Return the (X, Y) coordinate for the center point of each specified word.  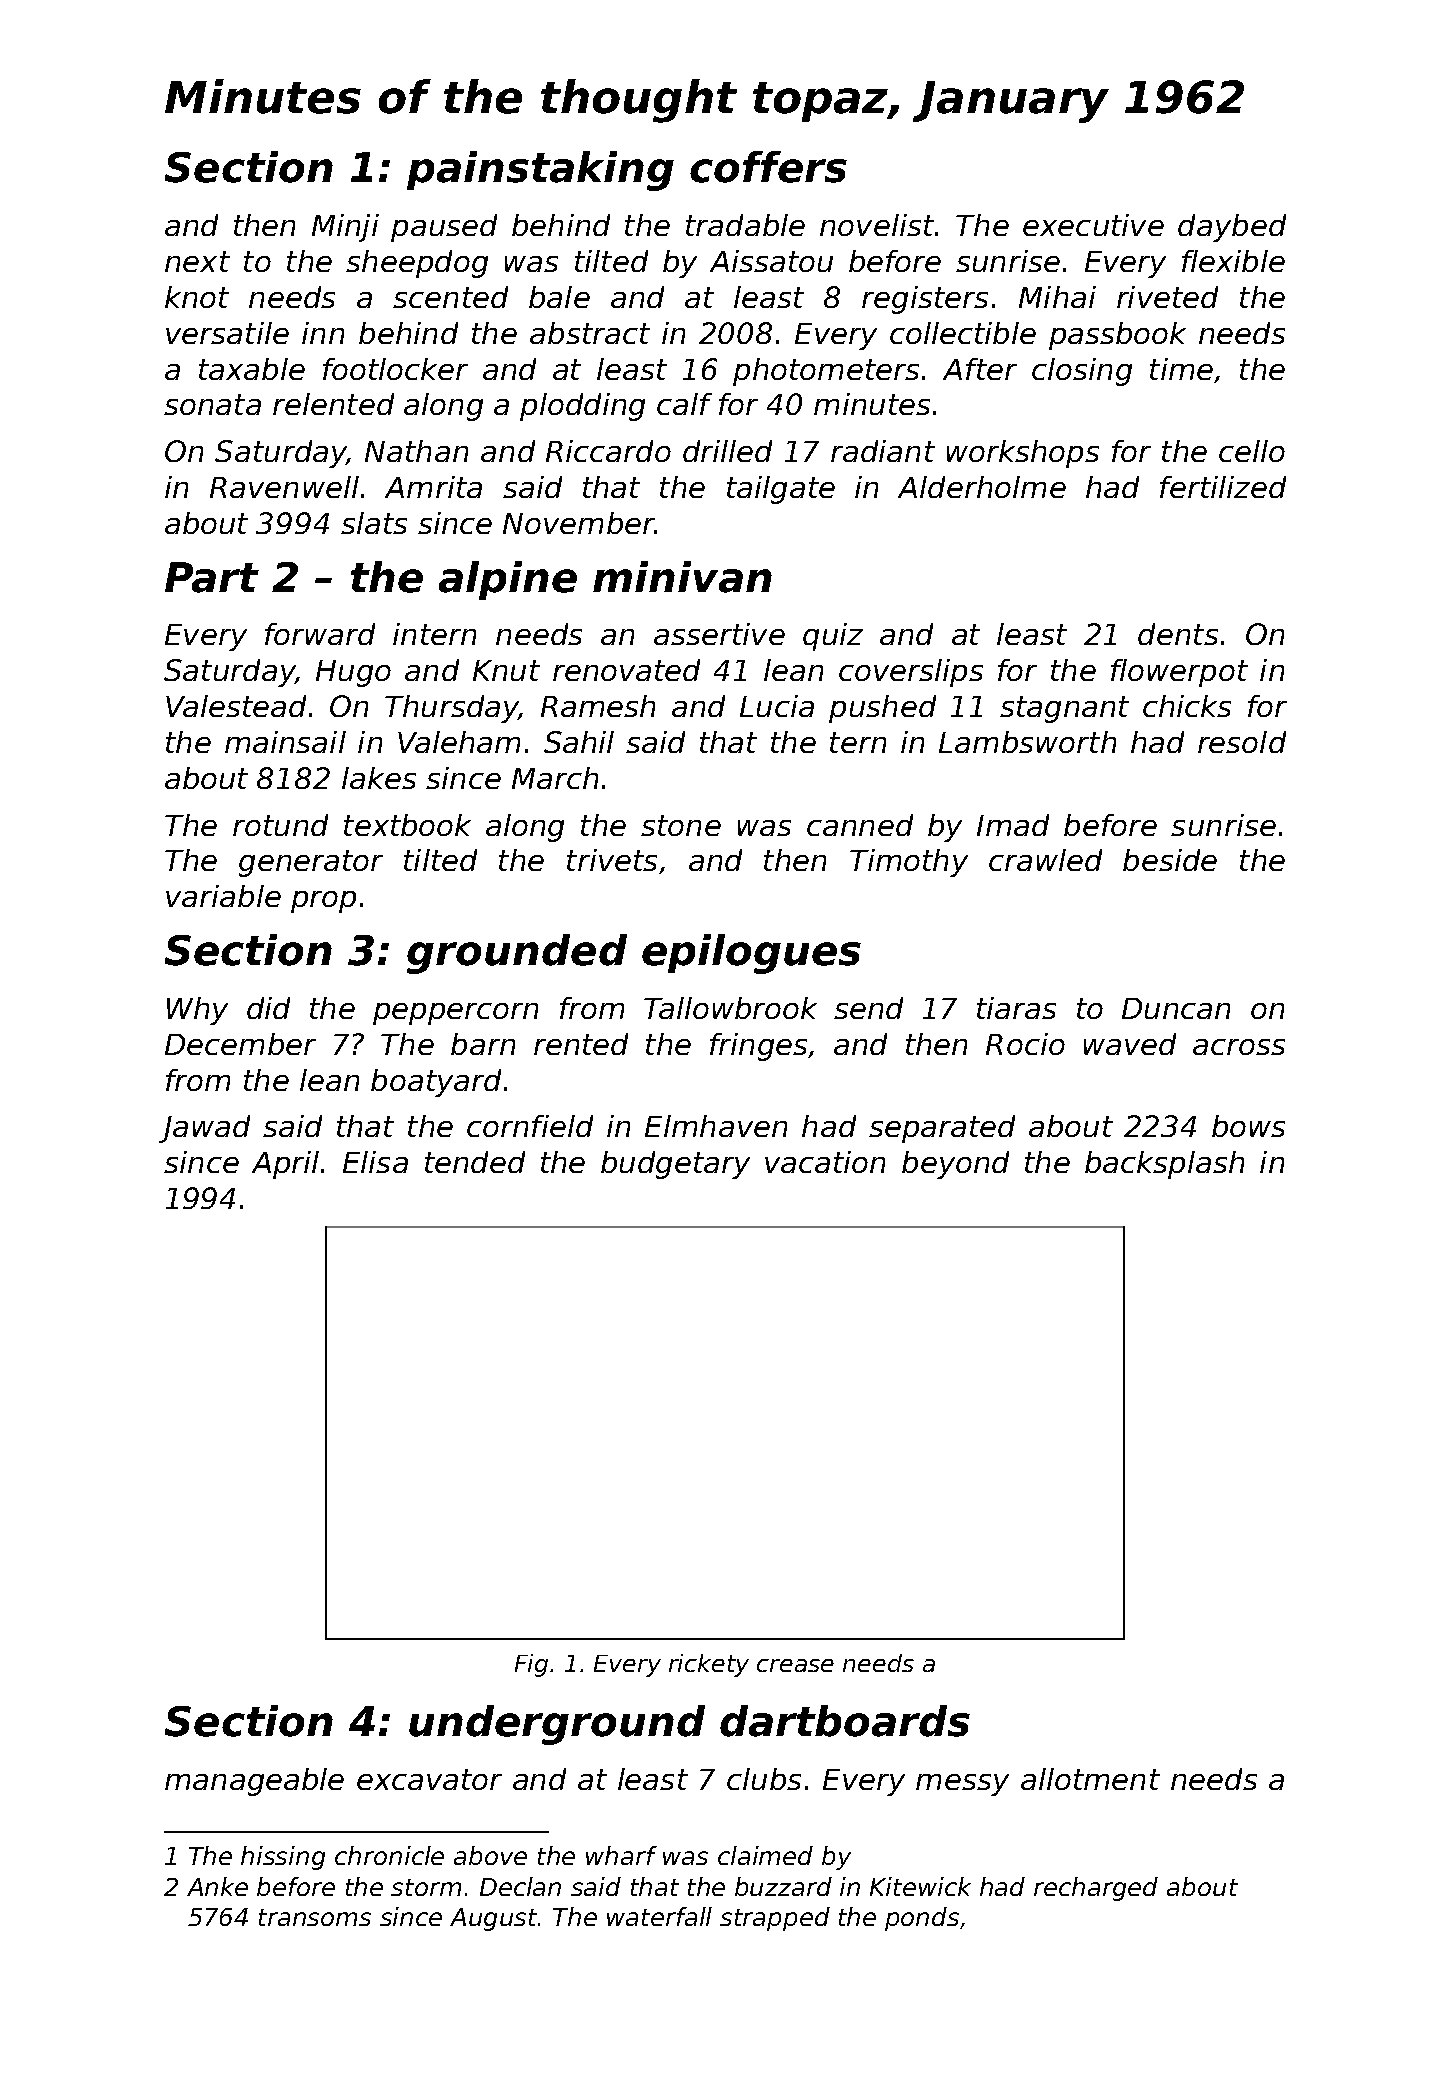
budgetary (675, 1165)
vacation (825, 1162)
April (285, 1165)
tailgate (781, 490)
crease (795, 1665)
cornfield (530, 1126)
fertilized (1223, 487)
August (494, 1919)
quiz (833, 637)
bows (1248, 1126)
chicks (1187, 706)
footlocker (395, 369)
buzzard (783, 1886)
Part (212, 577)
